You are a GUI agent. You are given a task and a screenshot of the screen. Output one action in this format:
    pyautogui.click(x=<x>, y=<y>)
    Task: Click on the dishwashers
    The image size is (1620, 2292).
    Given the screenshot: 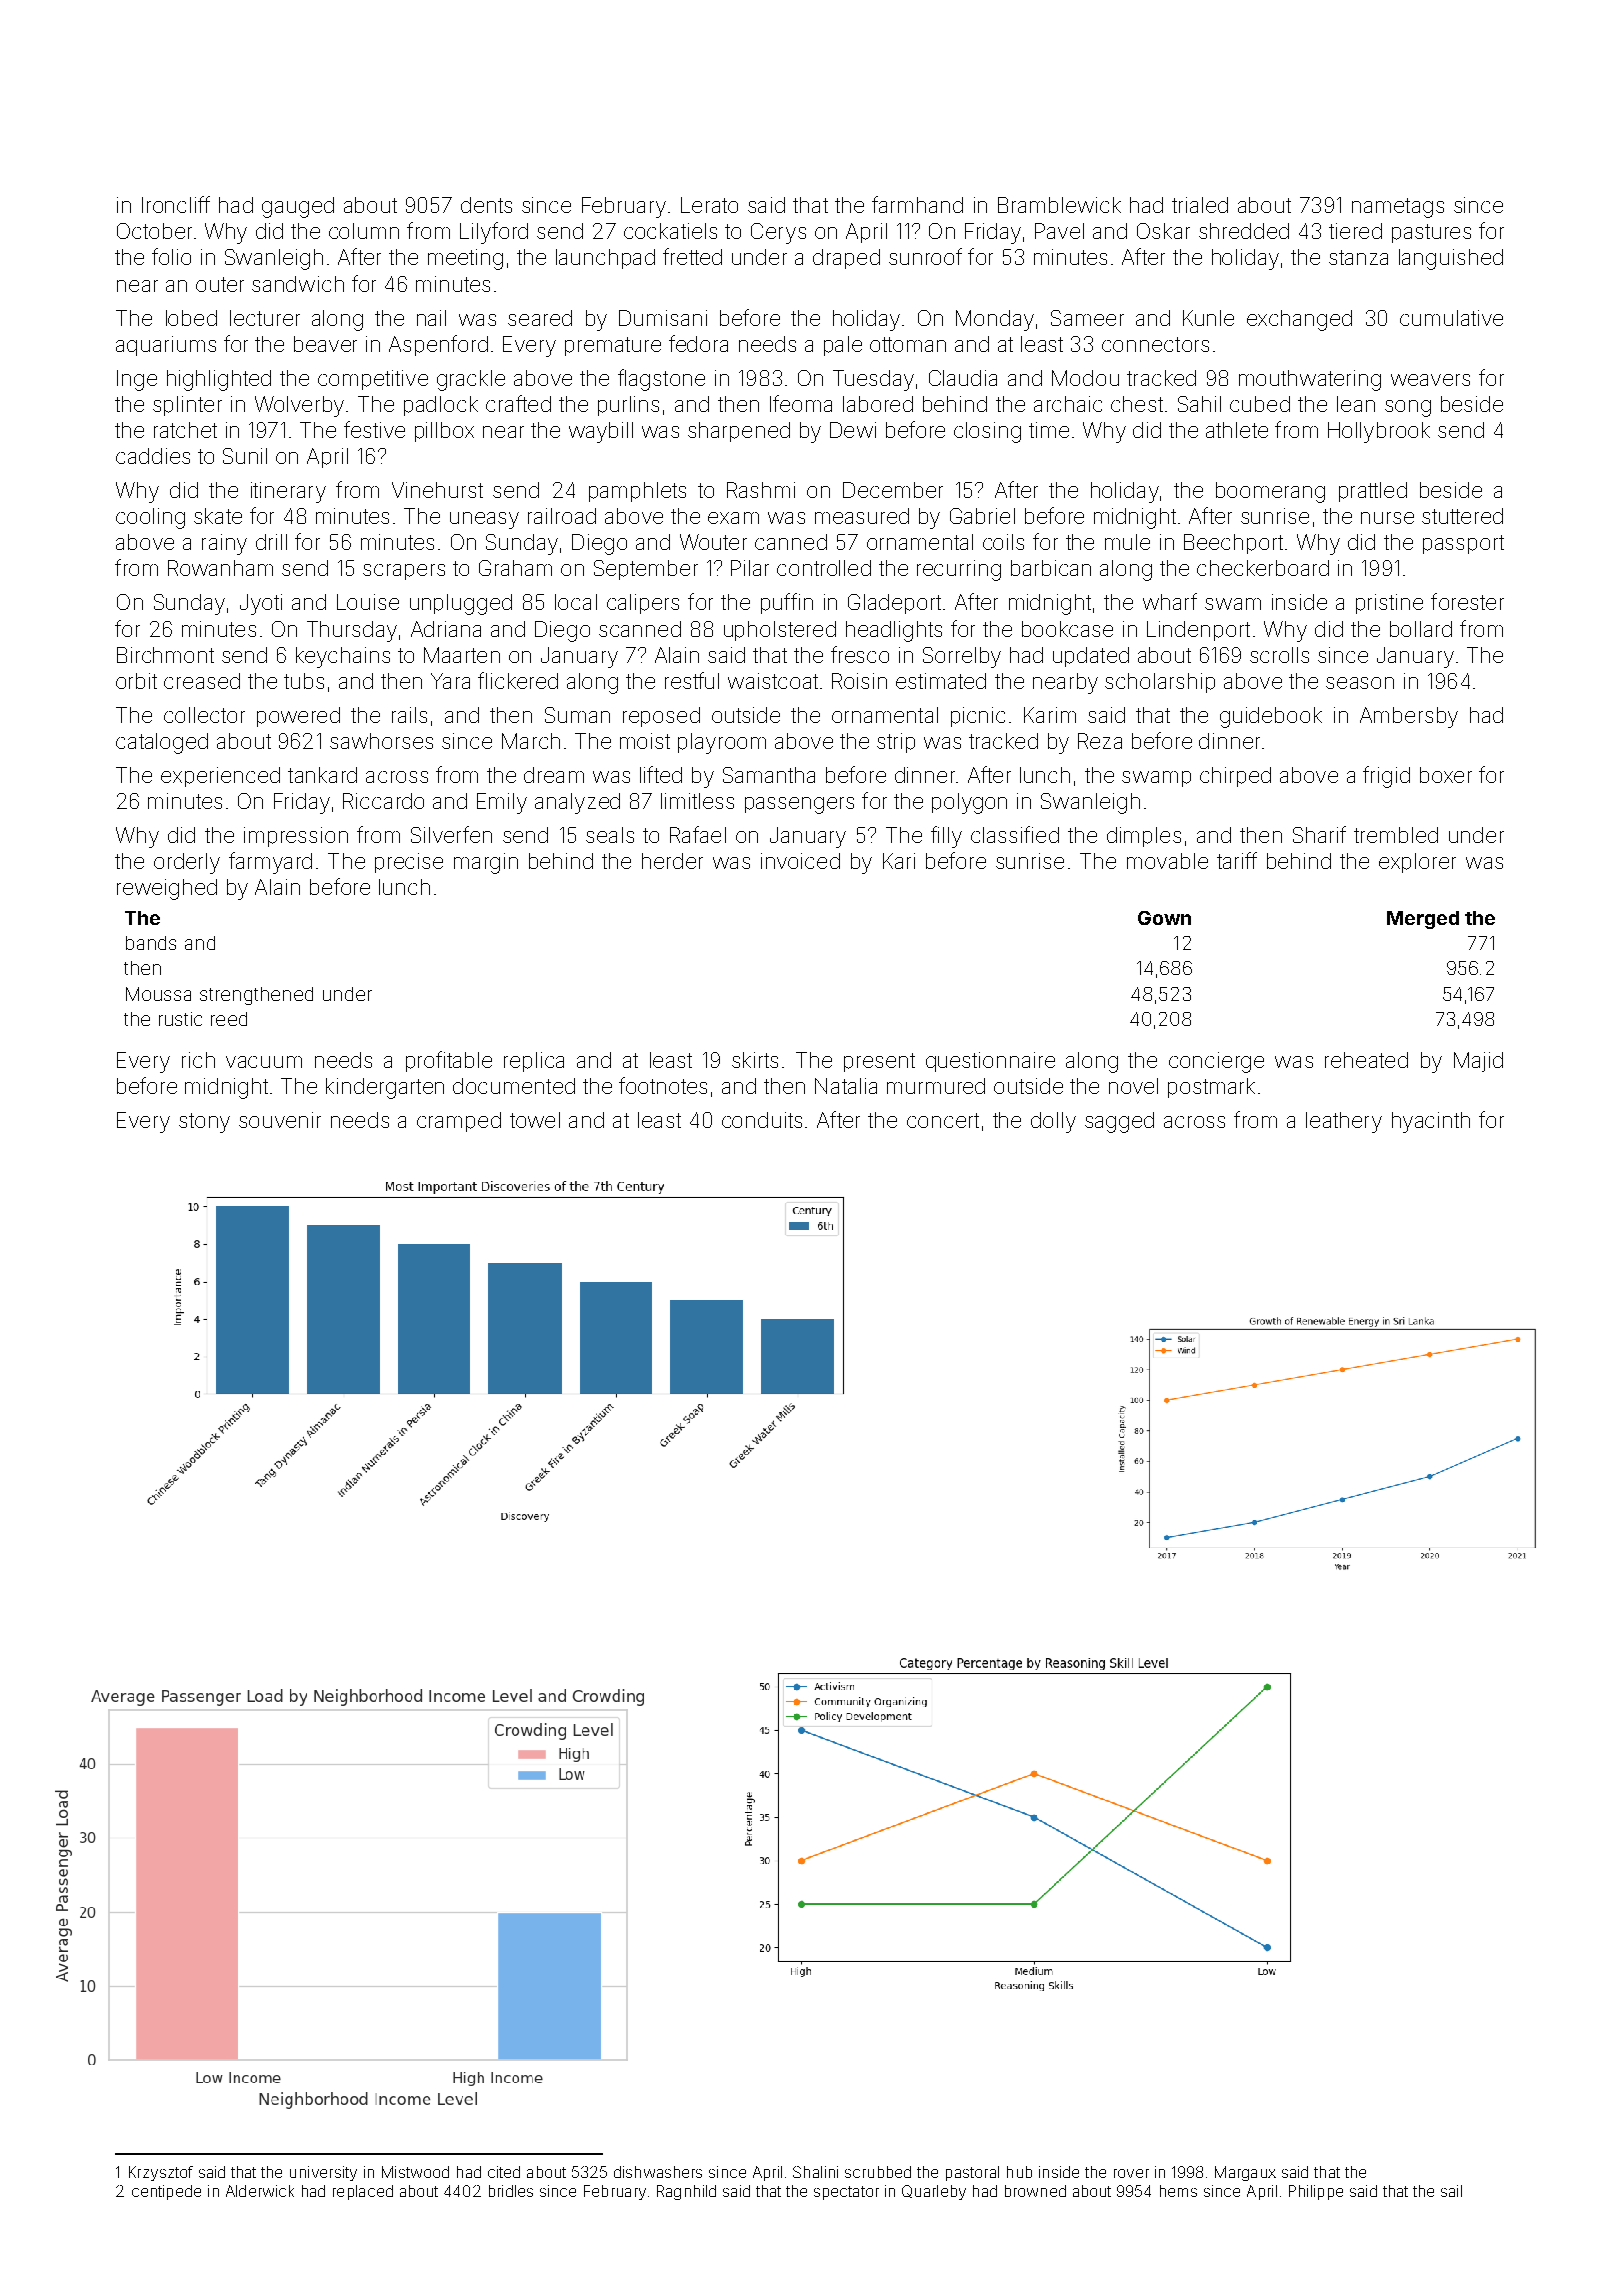 What is the action you would take?
    pyautogui.click(x=658, y=2172)
